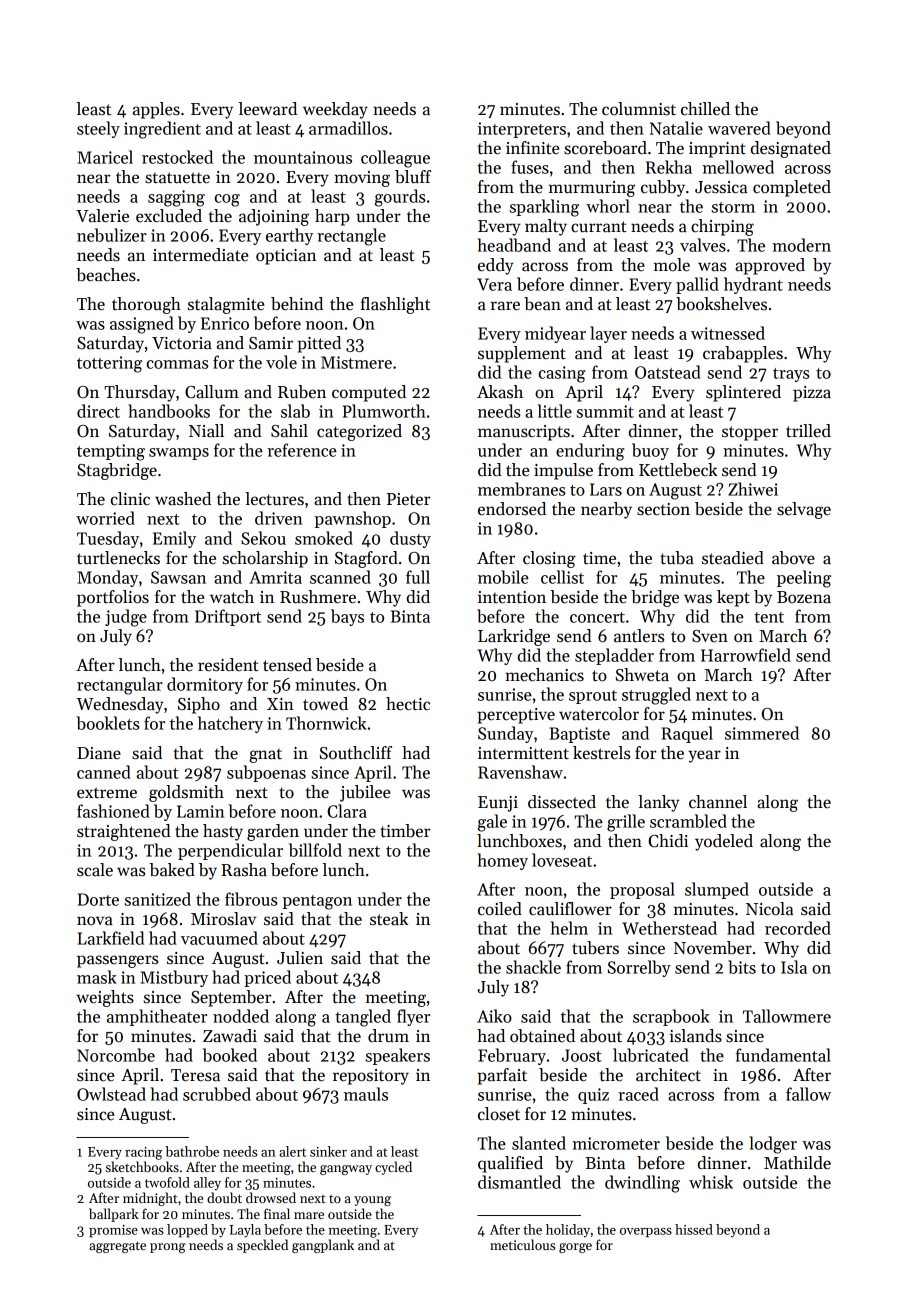 Image resolution: width=908 pixels, height=1316 pixels. Describe the element at coordinates (769, 909) in the document. I see `Nicola` at that location.
